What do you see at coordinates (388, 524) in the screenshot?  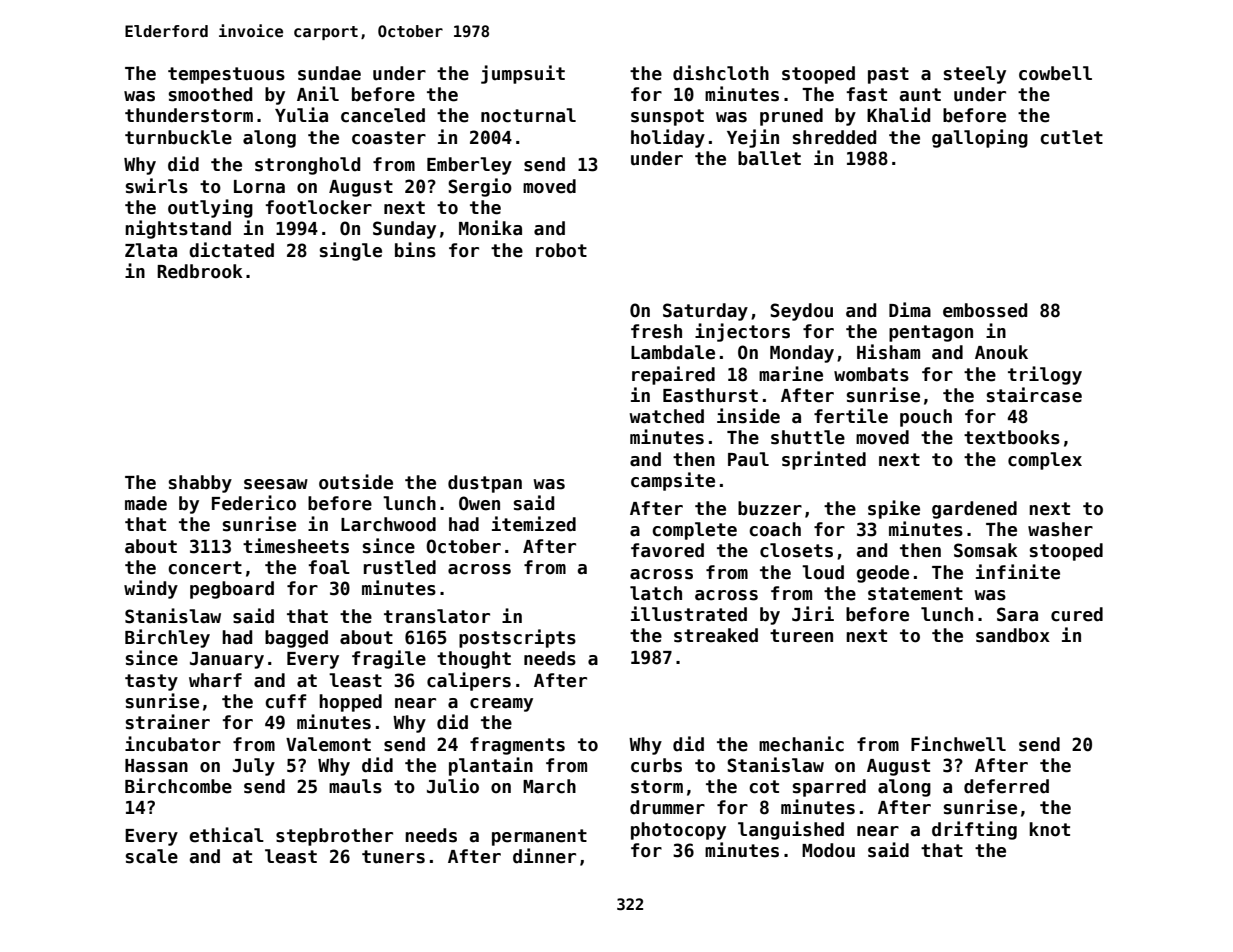 I see `Larchwood` at bounding box center [388, 524].
